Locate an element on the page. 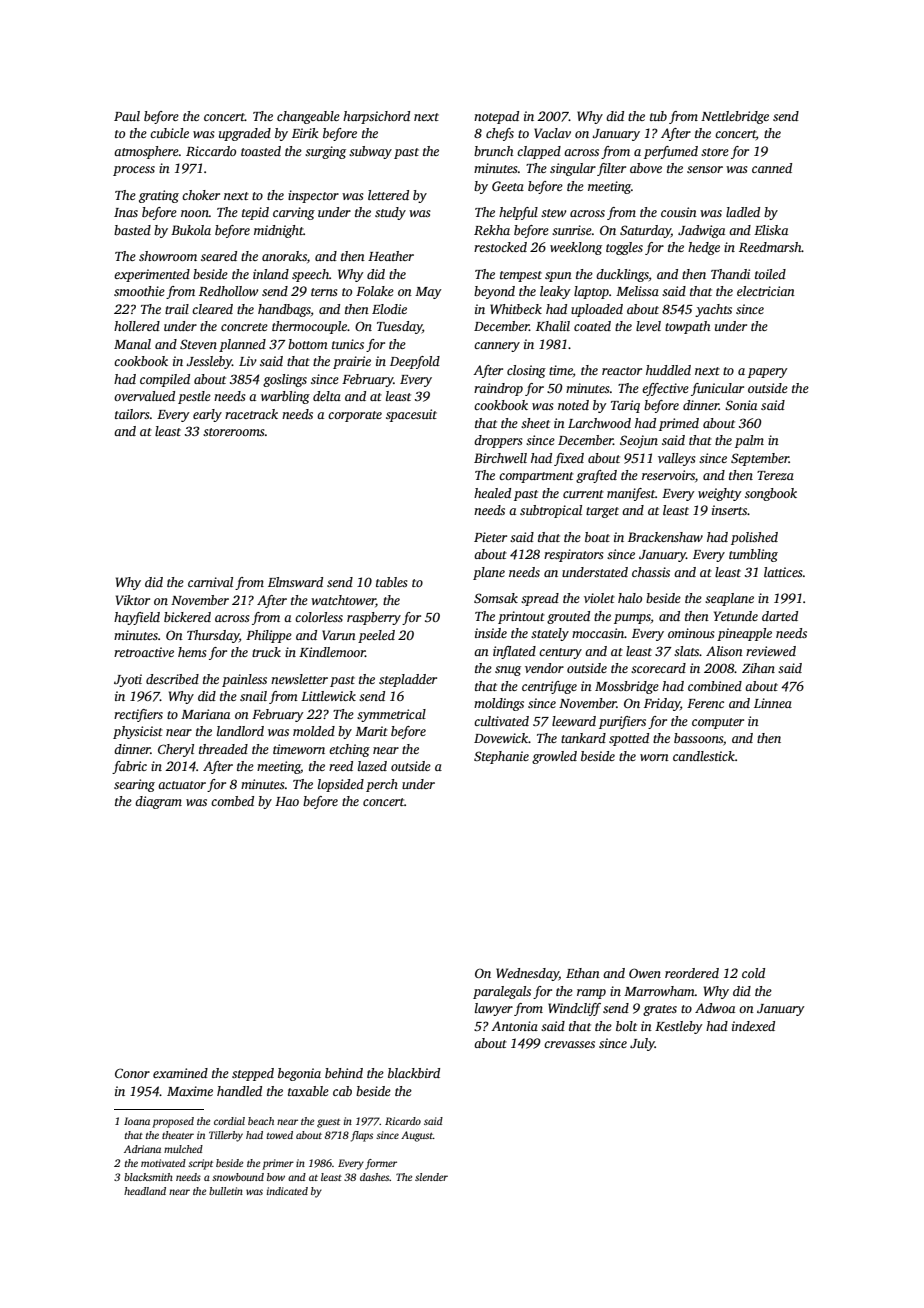 This document has width=924, height=1308. Wednesday is located at coordinates (527, 974).
